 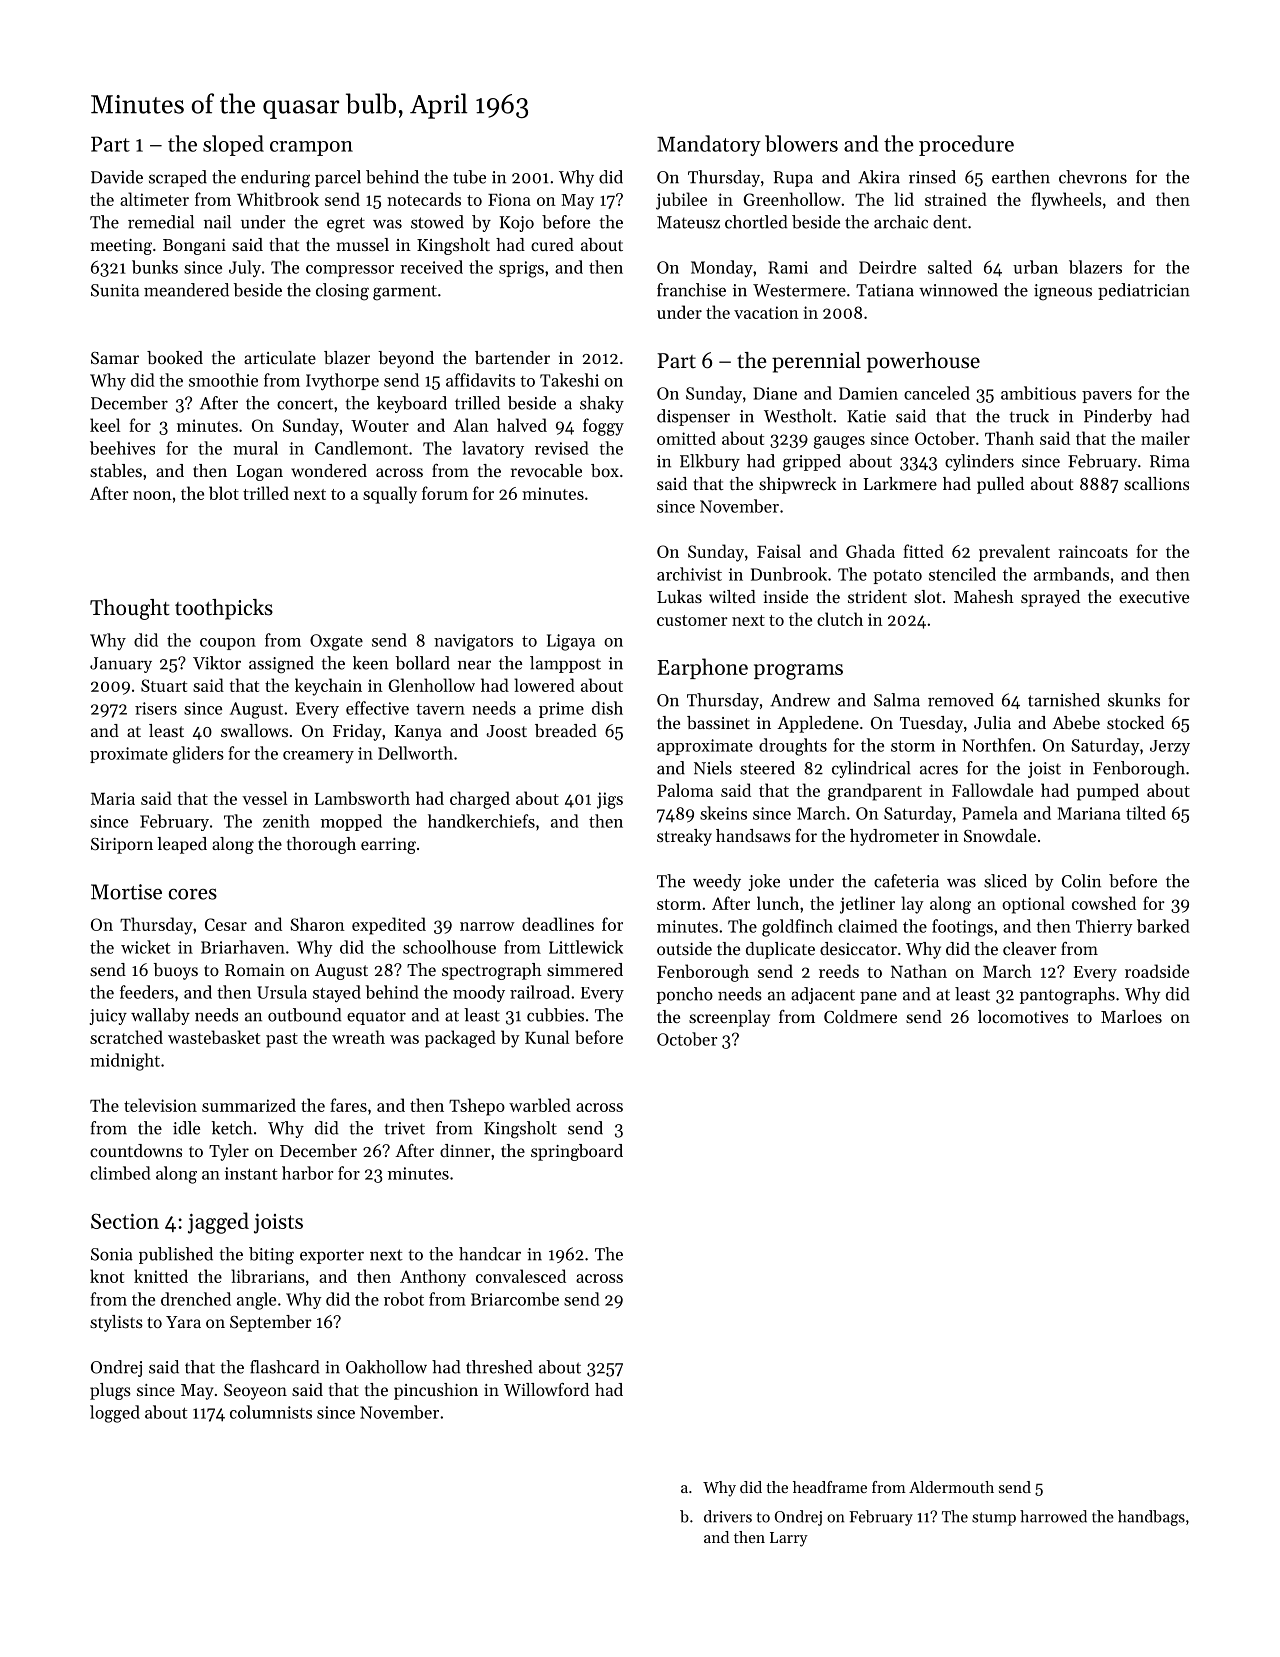 What do you see at coordinates (951, 1487) in the document?
I see `Aldermouth` at bounding box center [951, 1487].
